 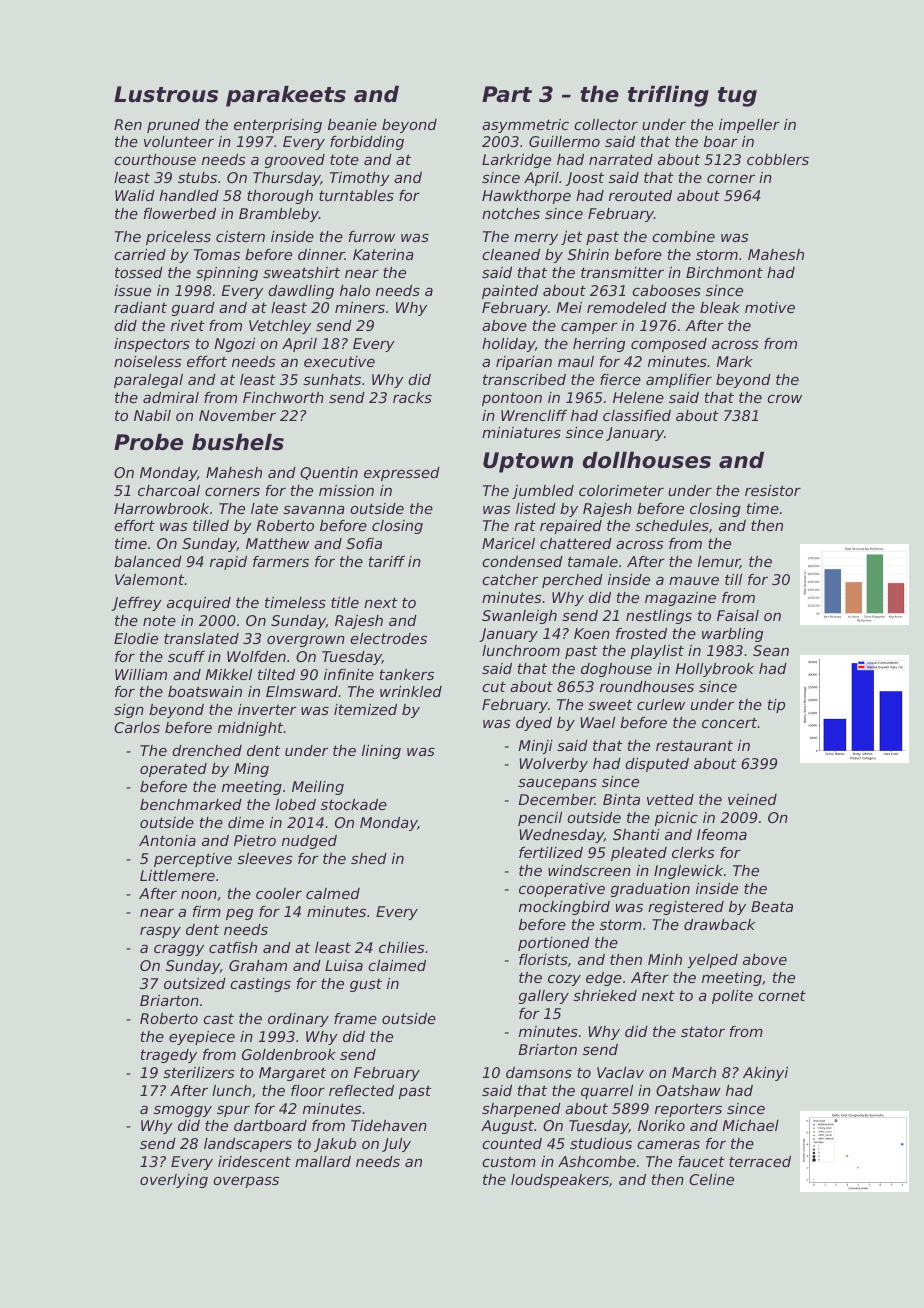 What do you see at coordinates (772, 906) in the page?
I see `Beata` at bounding box center [772, 906].
